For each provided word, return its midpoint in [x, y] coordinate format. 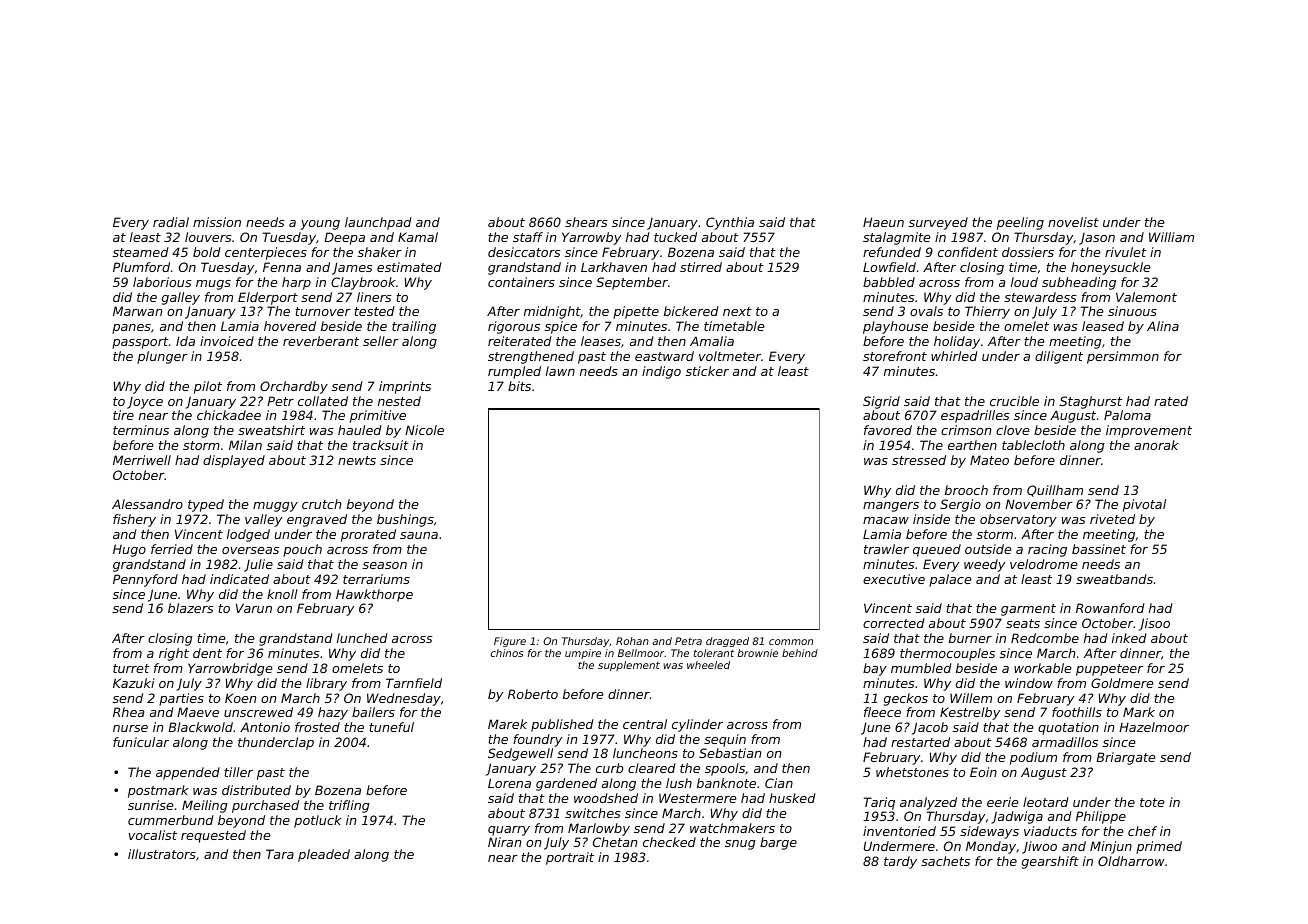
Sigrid [881, 402]
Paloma [1127, 415]
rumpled [514, 372]
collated [323, 401]
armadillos [1065, 742]
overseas [250, 550]
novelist [1073, 222]
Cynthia [730, 223]
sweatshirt [271, 430]
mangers [891, 507]
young [320, 225]
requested [213, 836]
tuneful [391, 727]
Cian [779, 783]
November [1039, 504]
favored [888, 430]
